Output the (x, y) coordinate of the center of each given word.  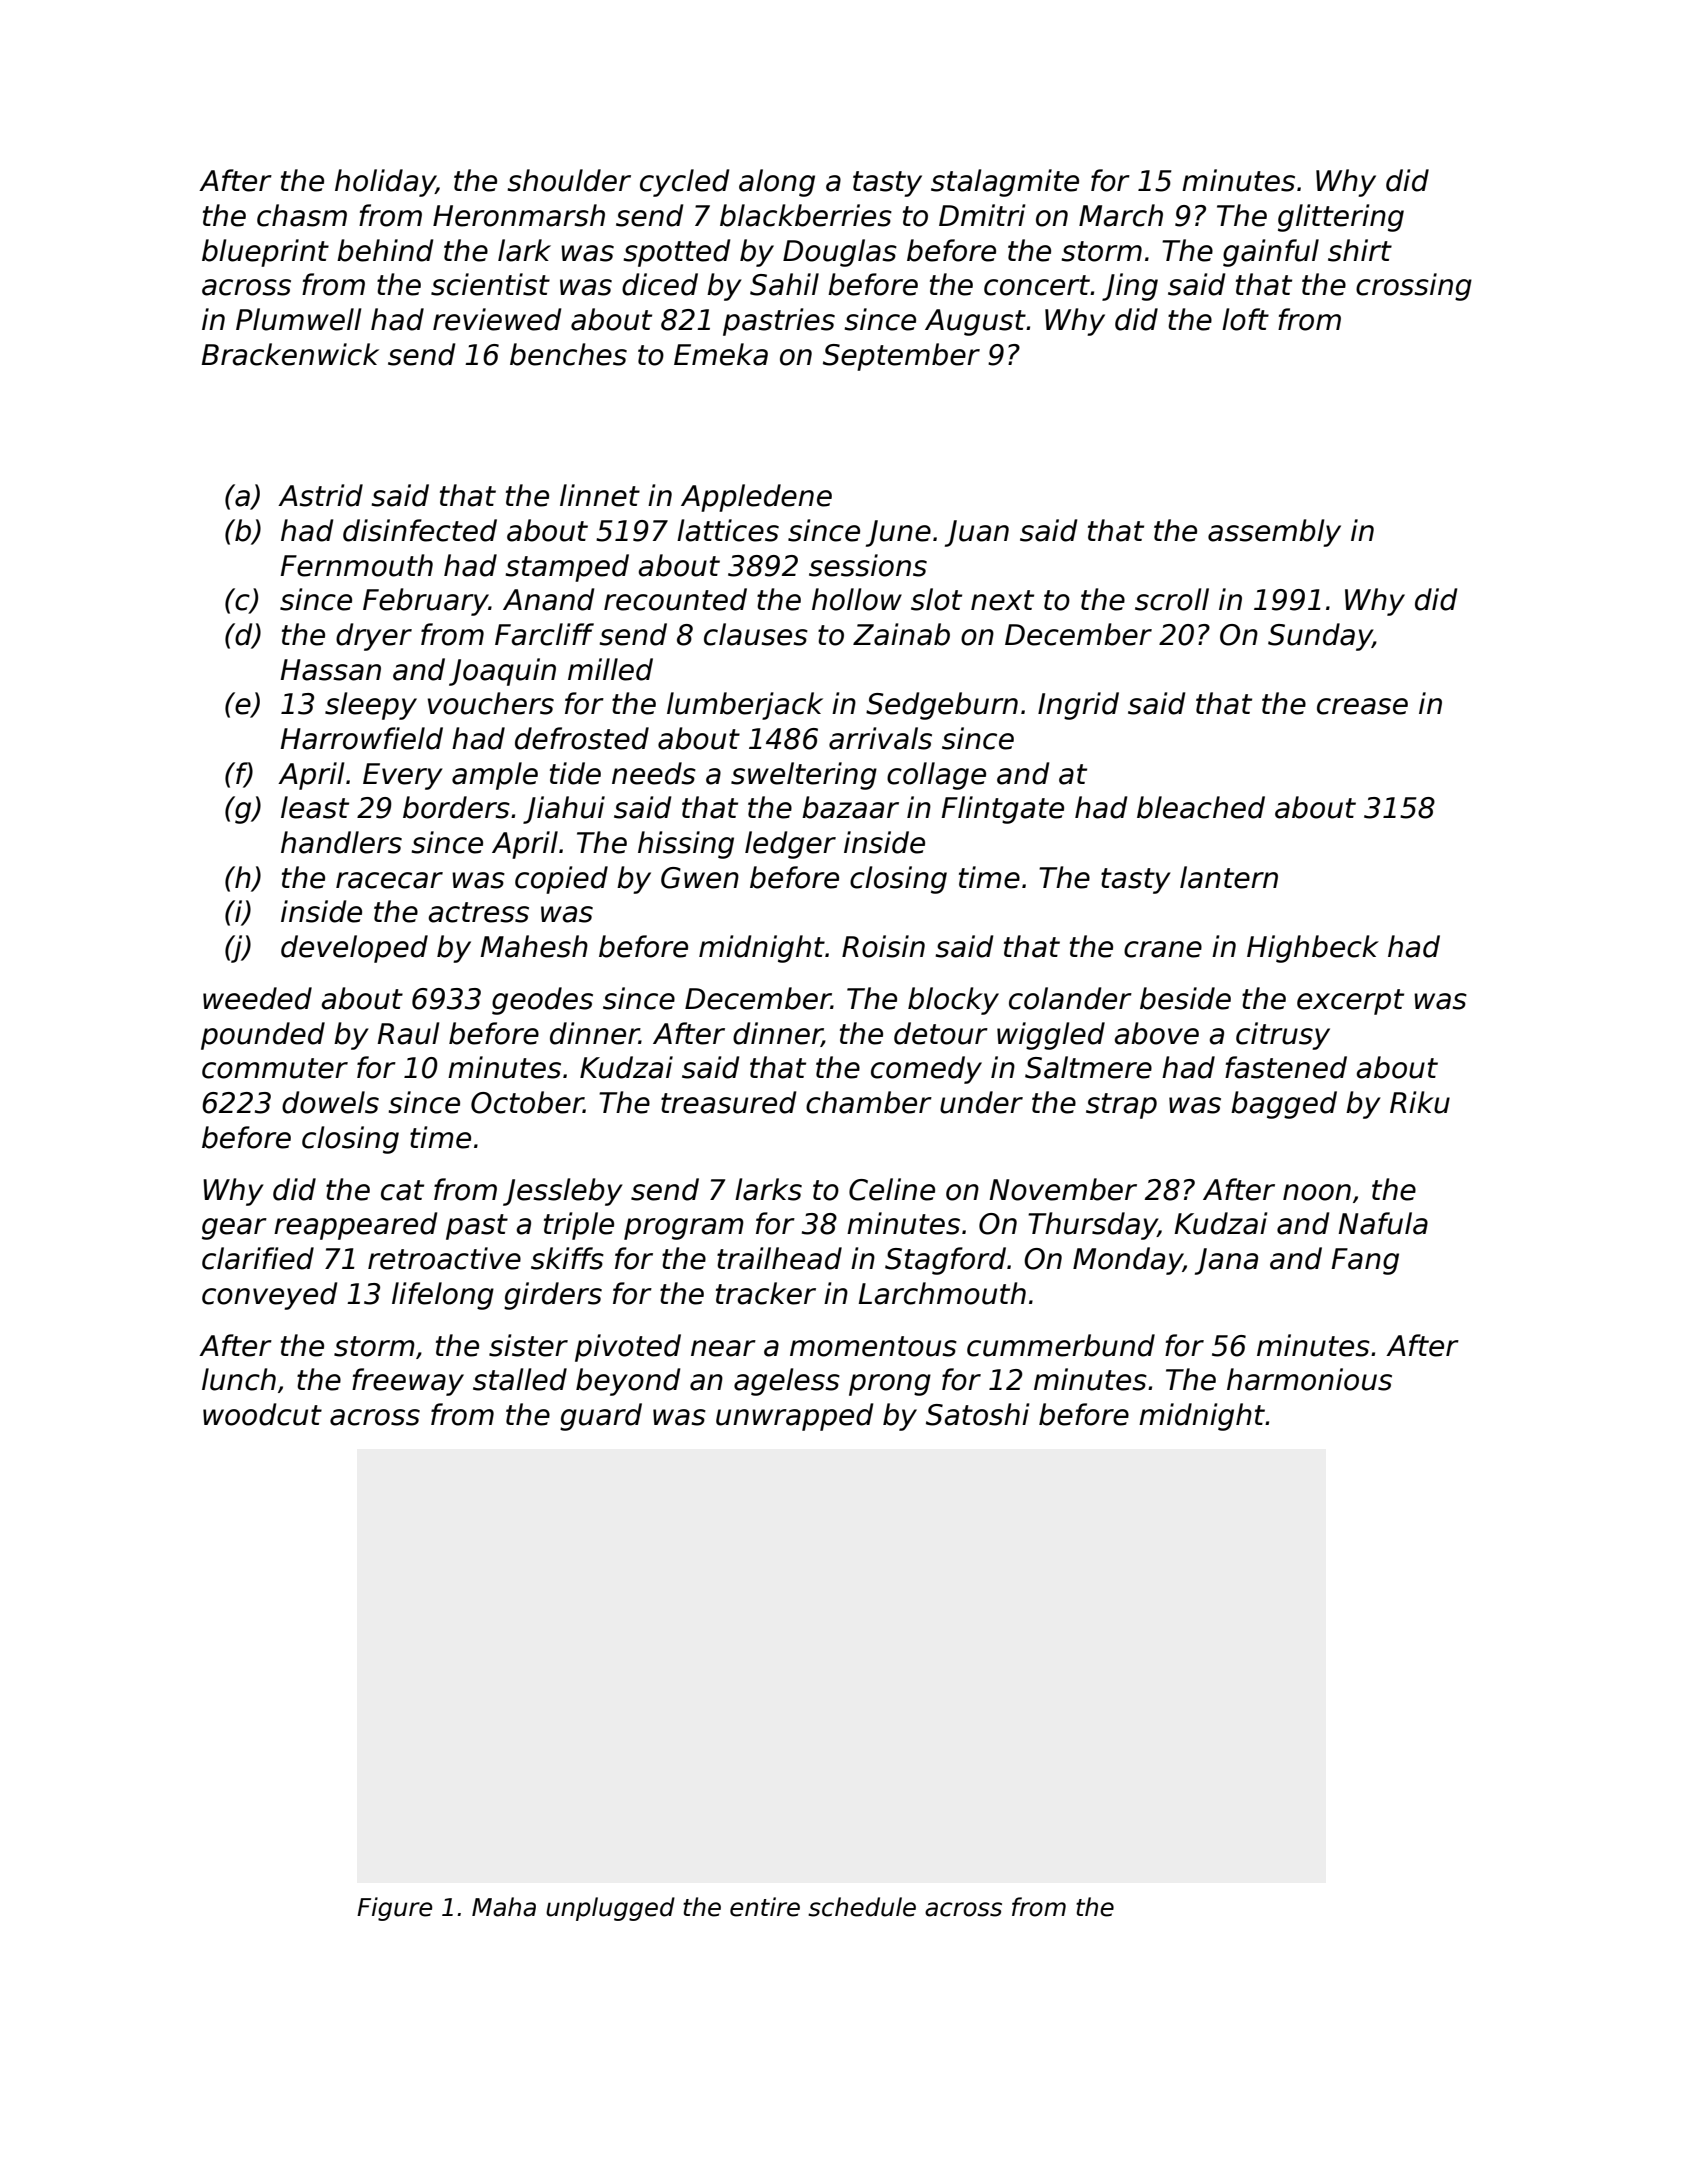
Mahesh (534, 946)
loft (1245, 319)
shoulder (569, 180)
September (901, 357)
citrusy (1283, 1036)
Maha (504, 1907)
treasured (728, 1102)
